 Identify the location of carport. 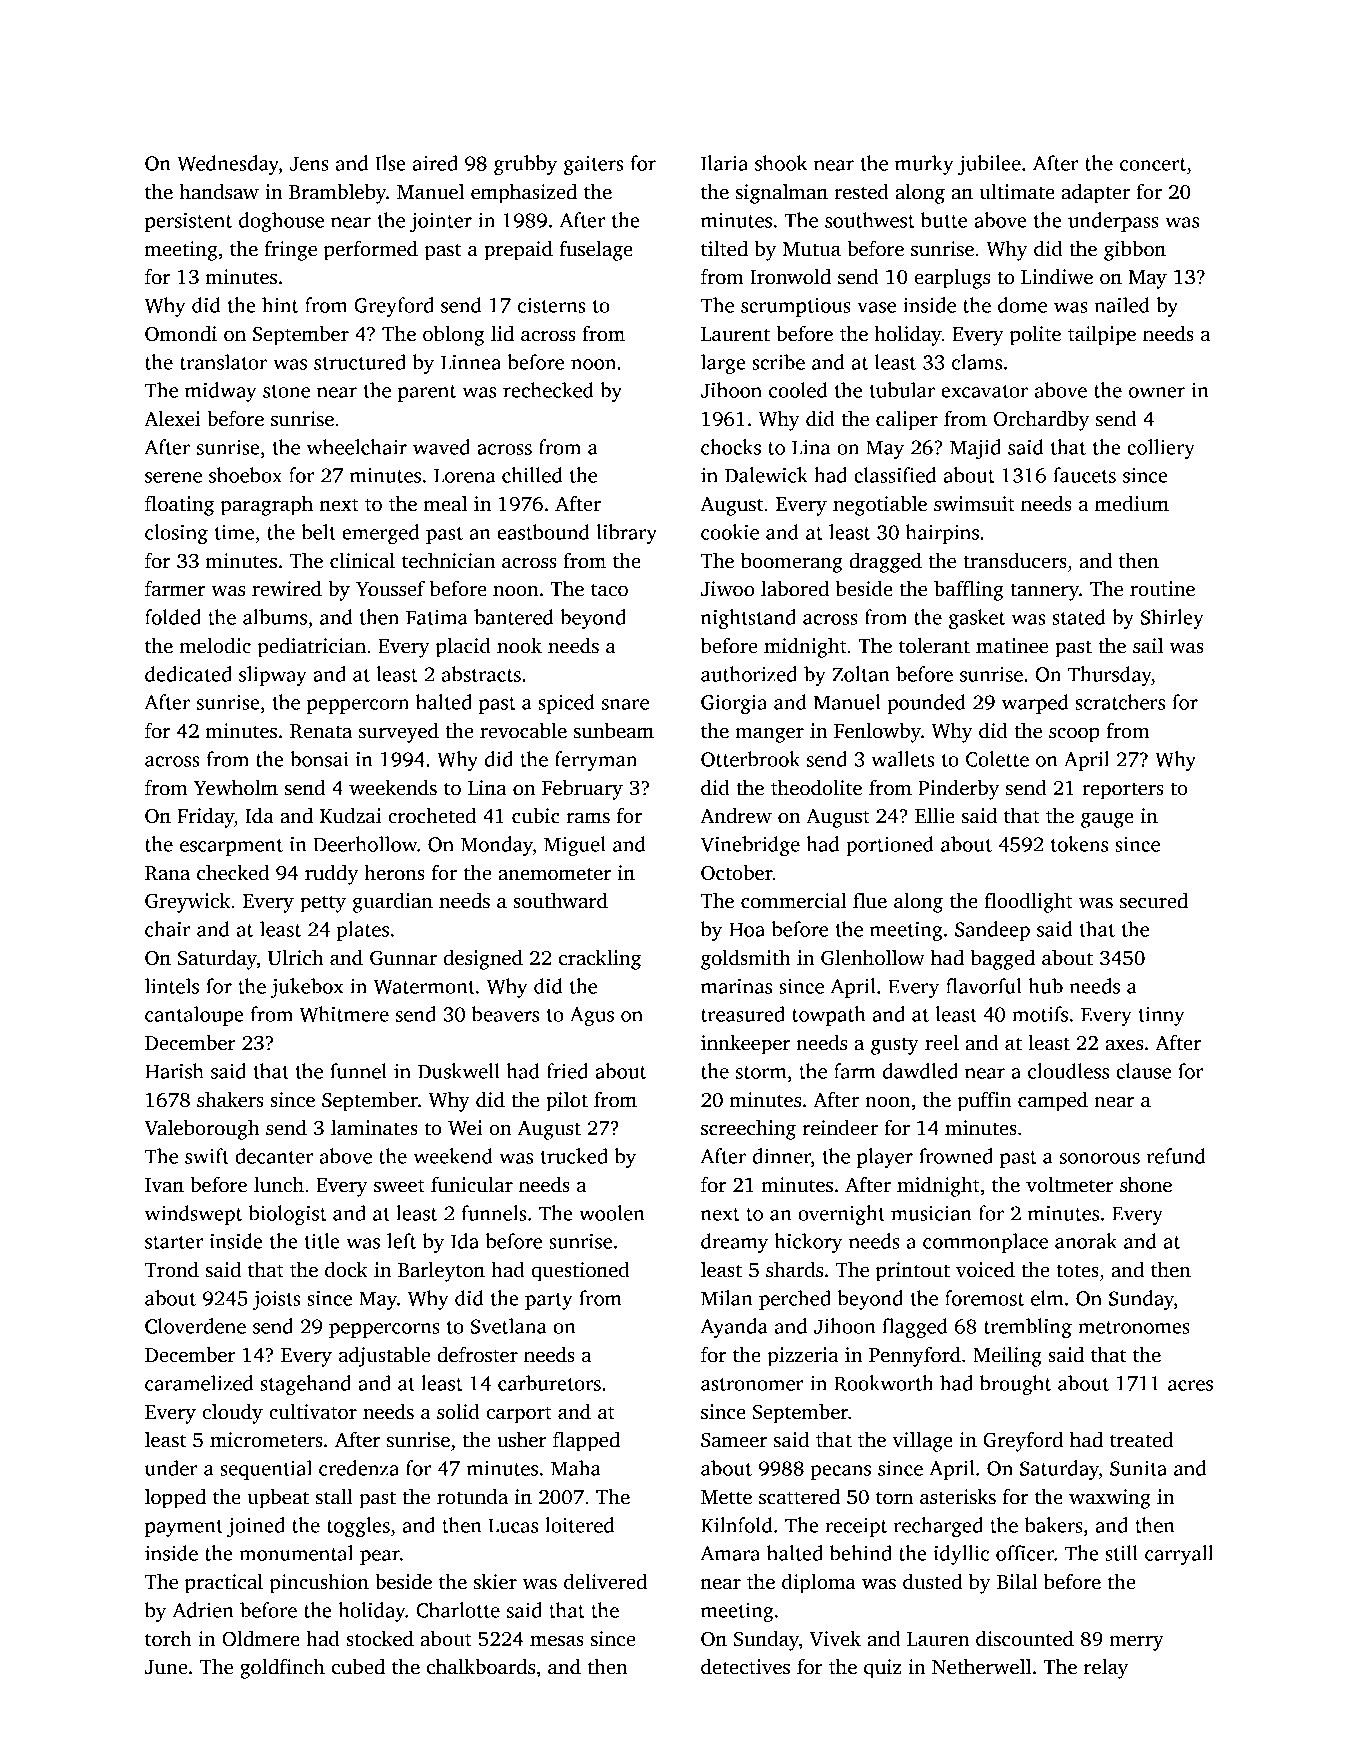
(519, 1415).
